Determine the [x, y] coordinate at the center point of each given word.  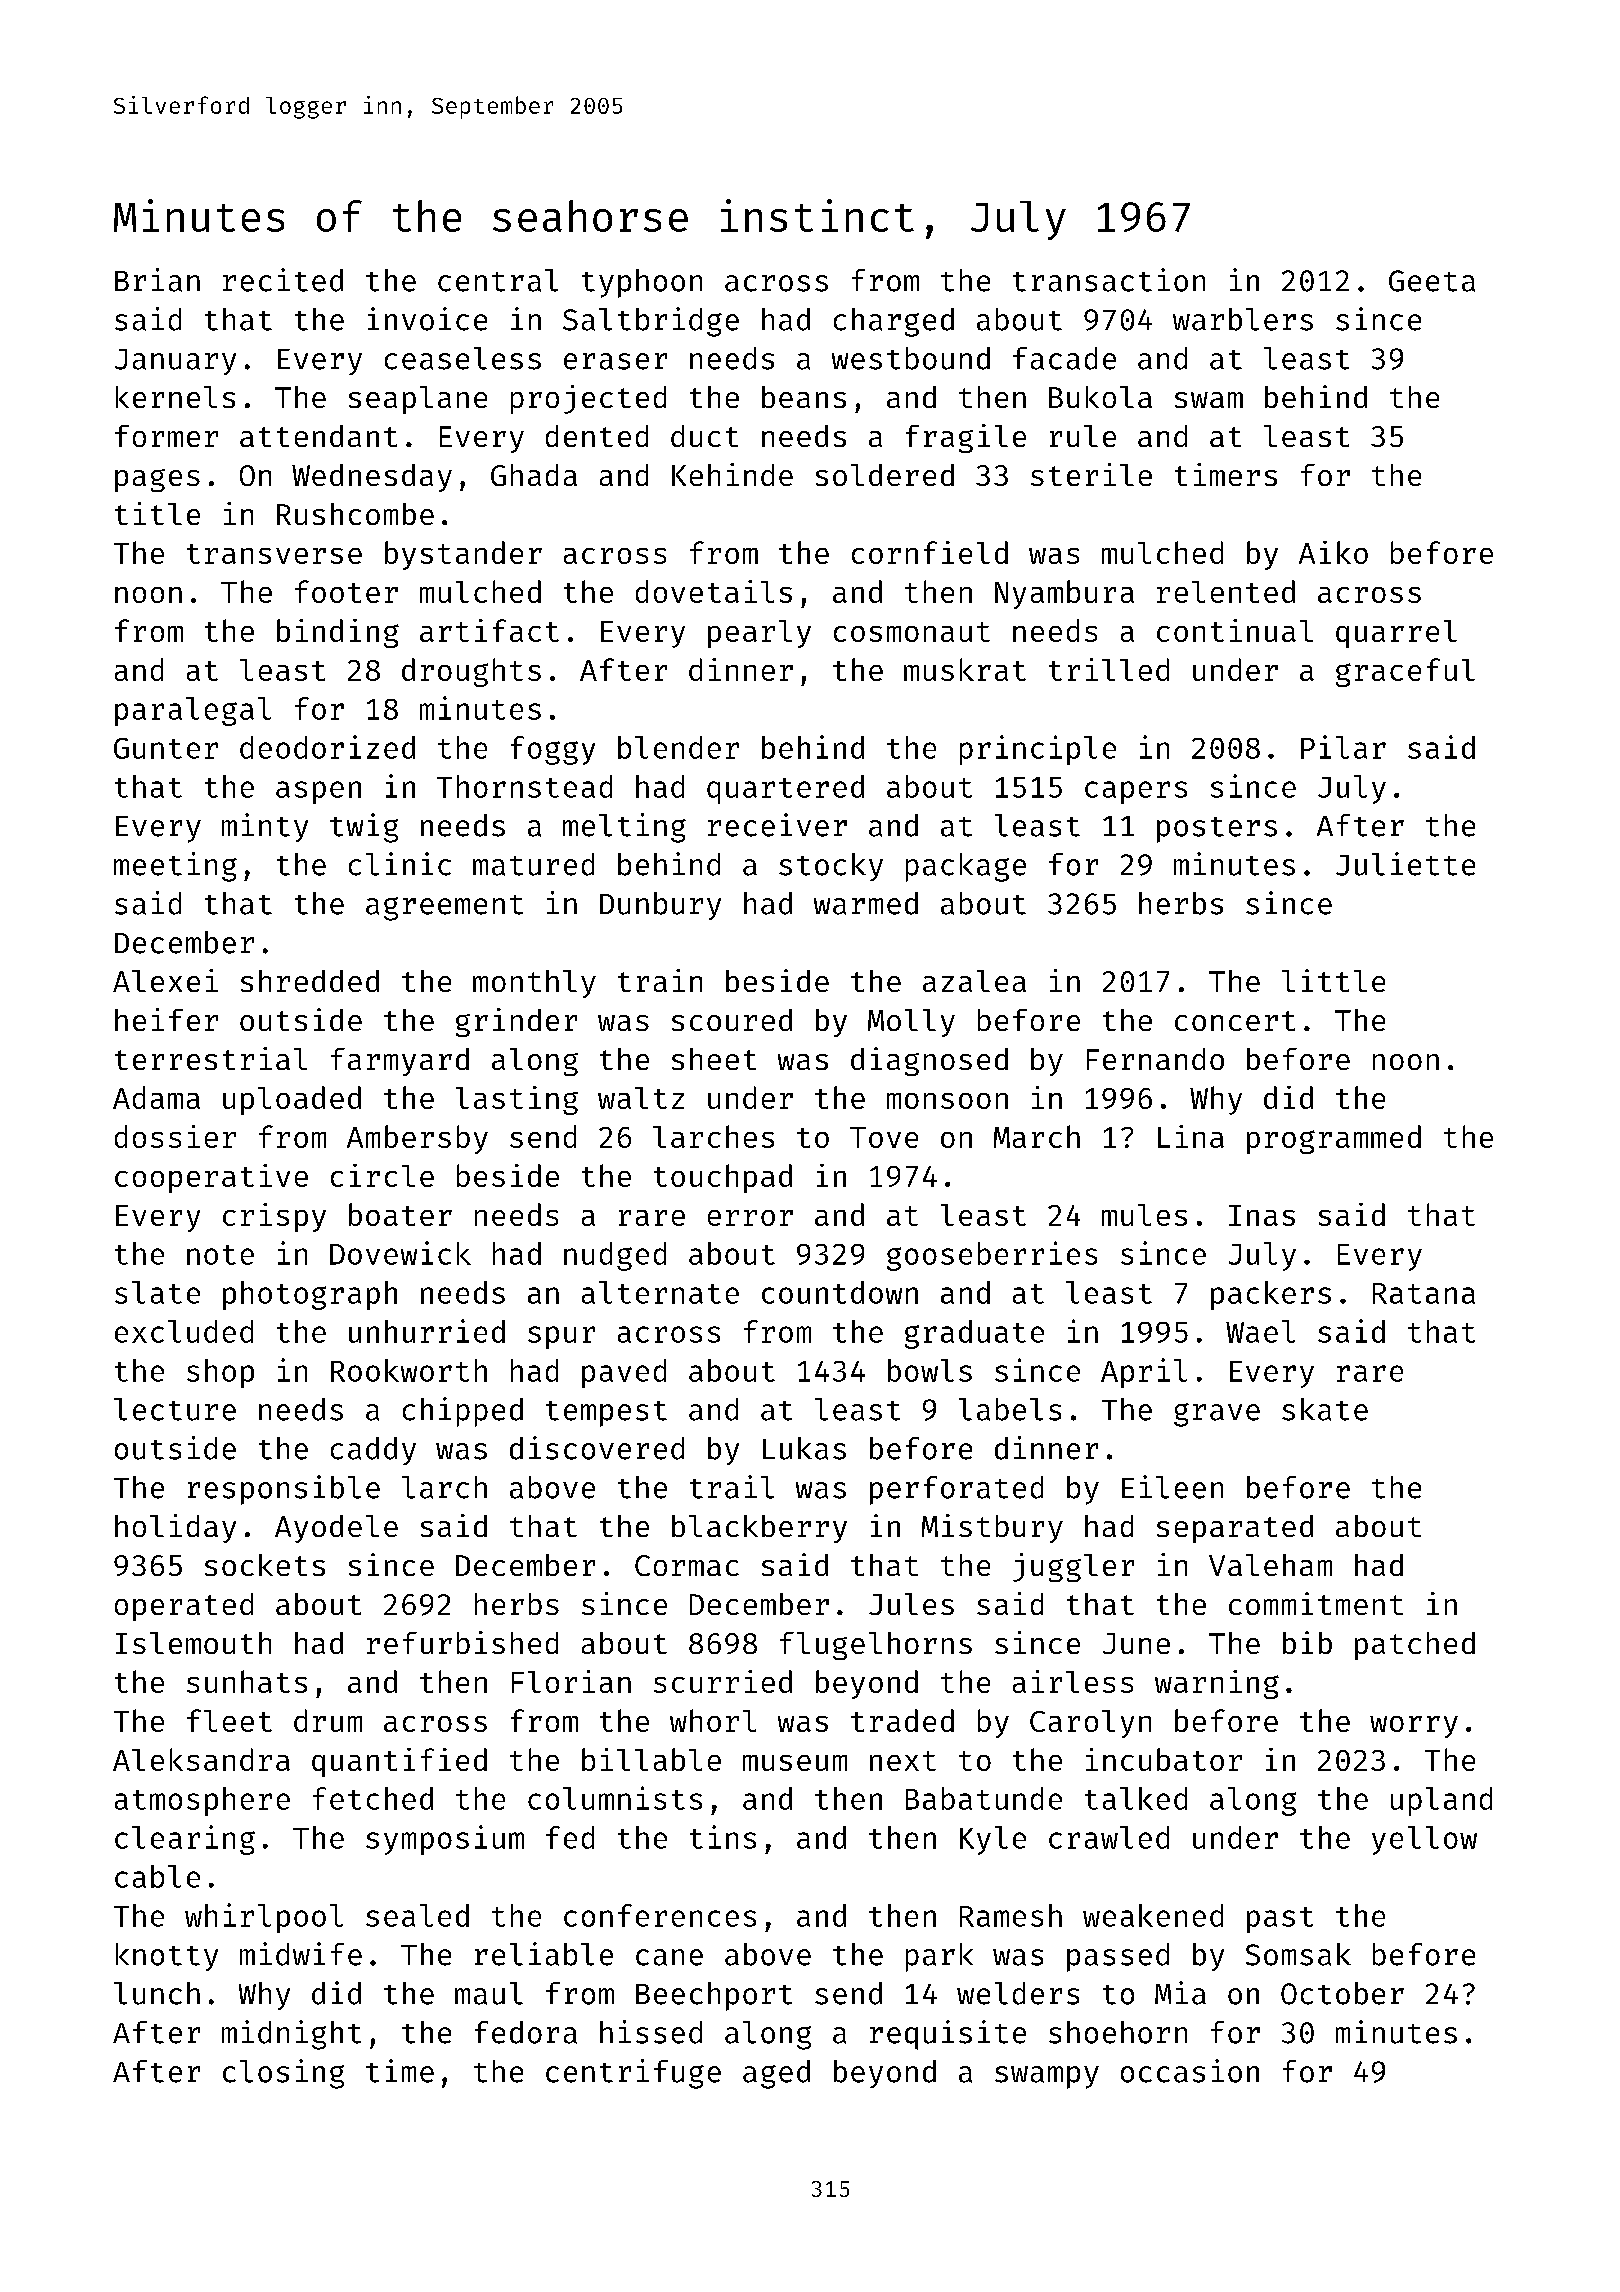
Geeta [1432, 281]
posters [1217, 830]
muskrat [965, 669]
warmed [866, 903]
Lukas [804, 1448]
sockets [265, 1565]
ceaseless [463, 358]
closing [283, 2074]
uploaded [292, 1100]
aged [776, 2074]
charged [894, 322]
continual [1235, 630]
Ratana [1424, 1293]
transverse [274, 554]
